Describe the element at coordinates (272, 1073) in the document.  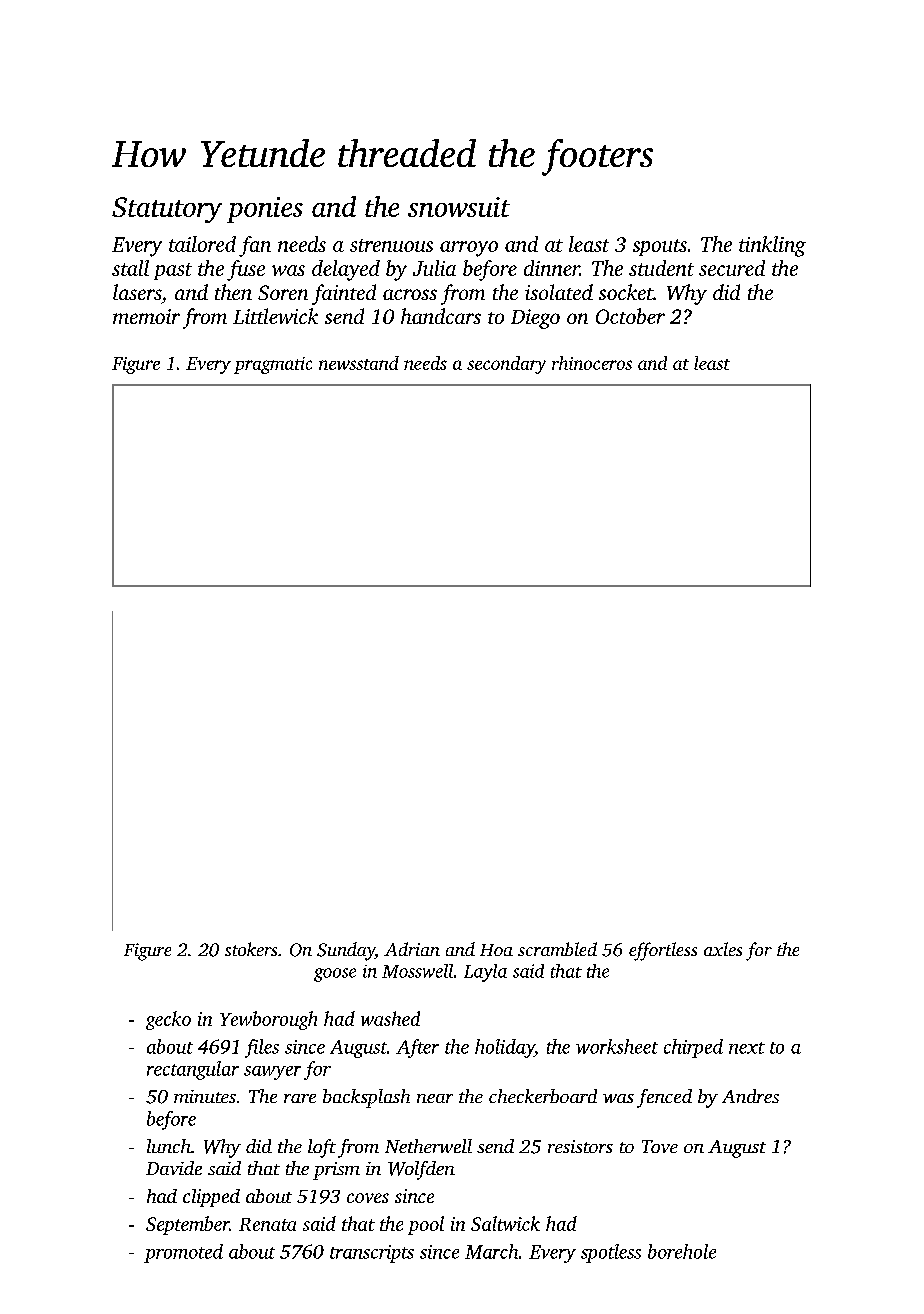
I see `sawyer` at that location.
